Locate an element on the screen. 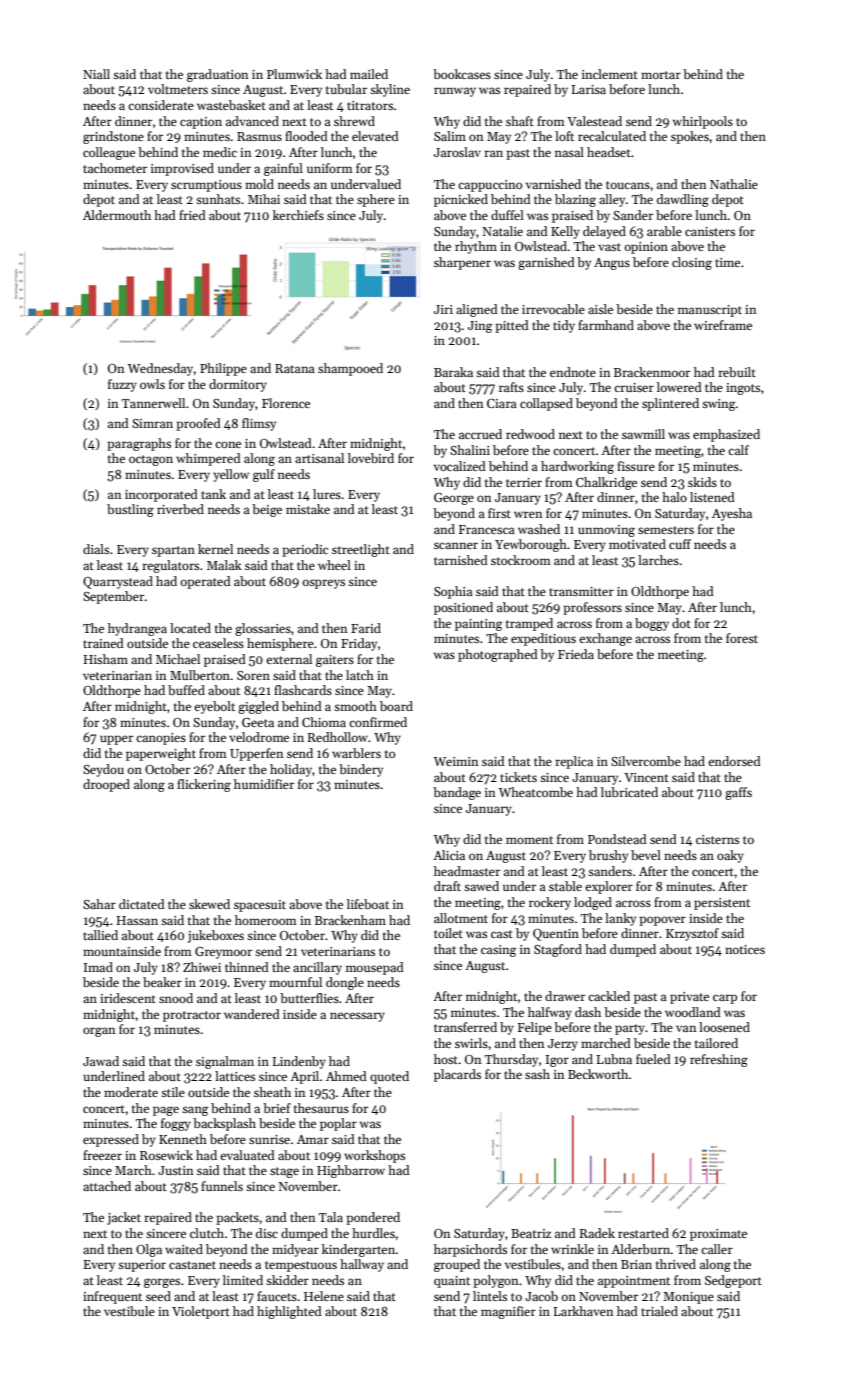  Larisa is located at coordinates (589, 89).
